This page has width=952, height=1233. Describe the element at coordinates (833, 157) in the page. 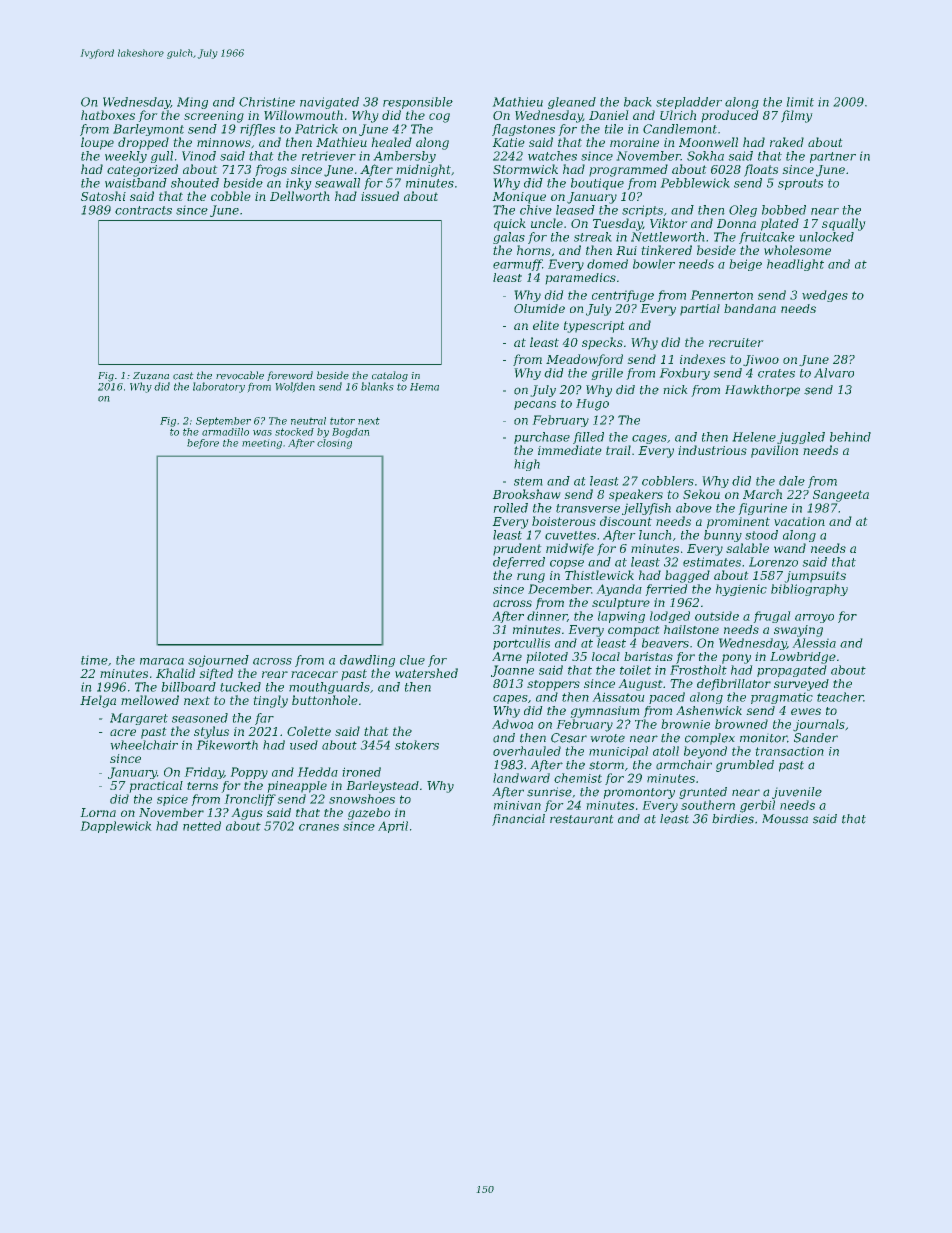

I see `partner` at that location.
